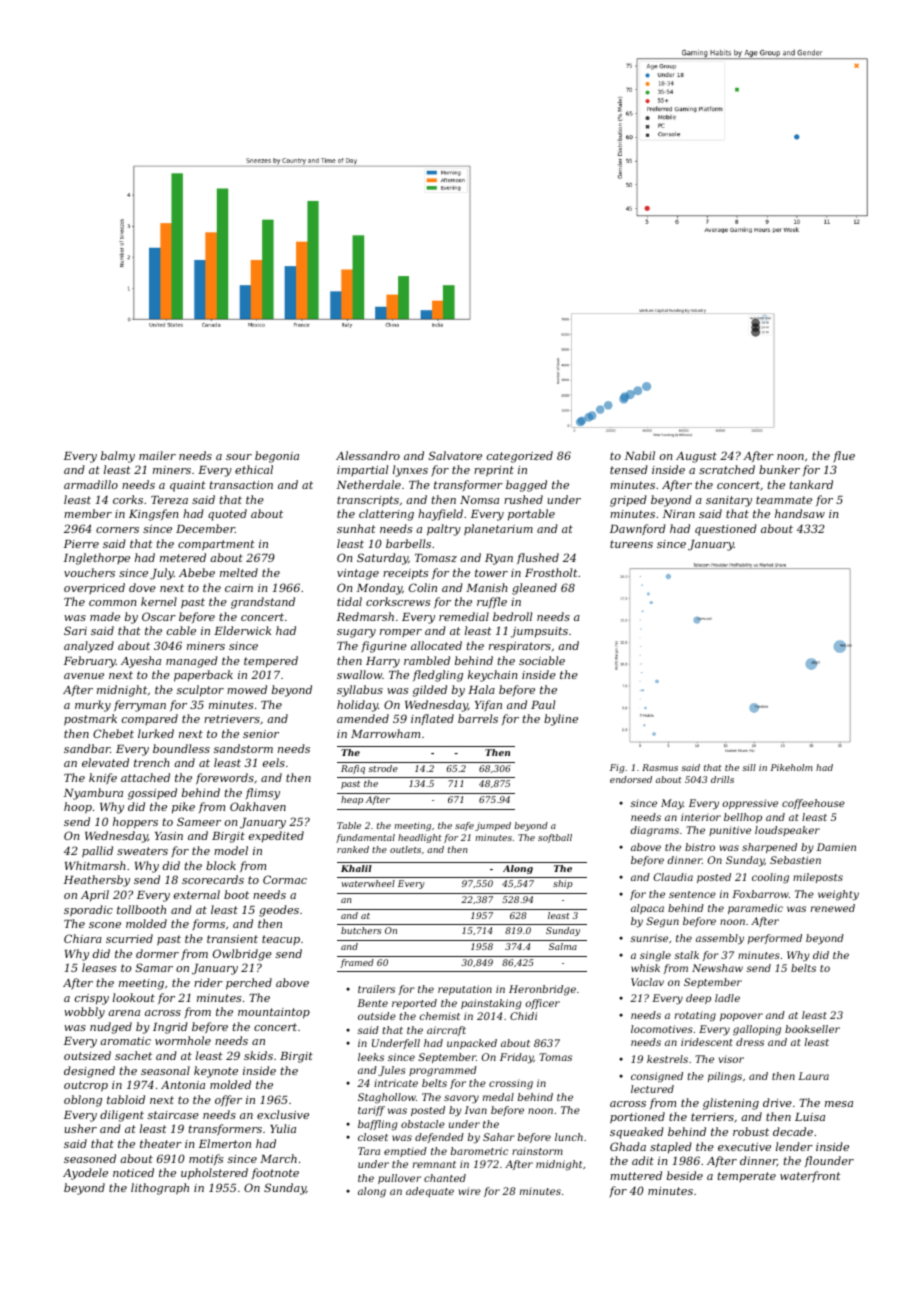 Image resolution: width=924 pixels, height=1308 pixels. What do you see at coordinates (97, 852) in the screenshot?
I see `pallid` at bounding box center [97, 852].
